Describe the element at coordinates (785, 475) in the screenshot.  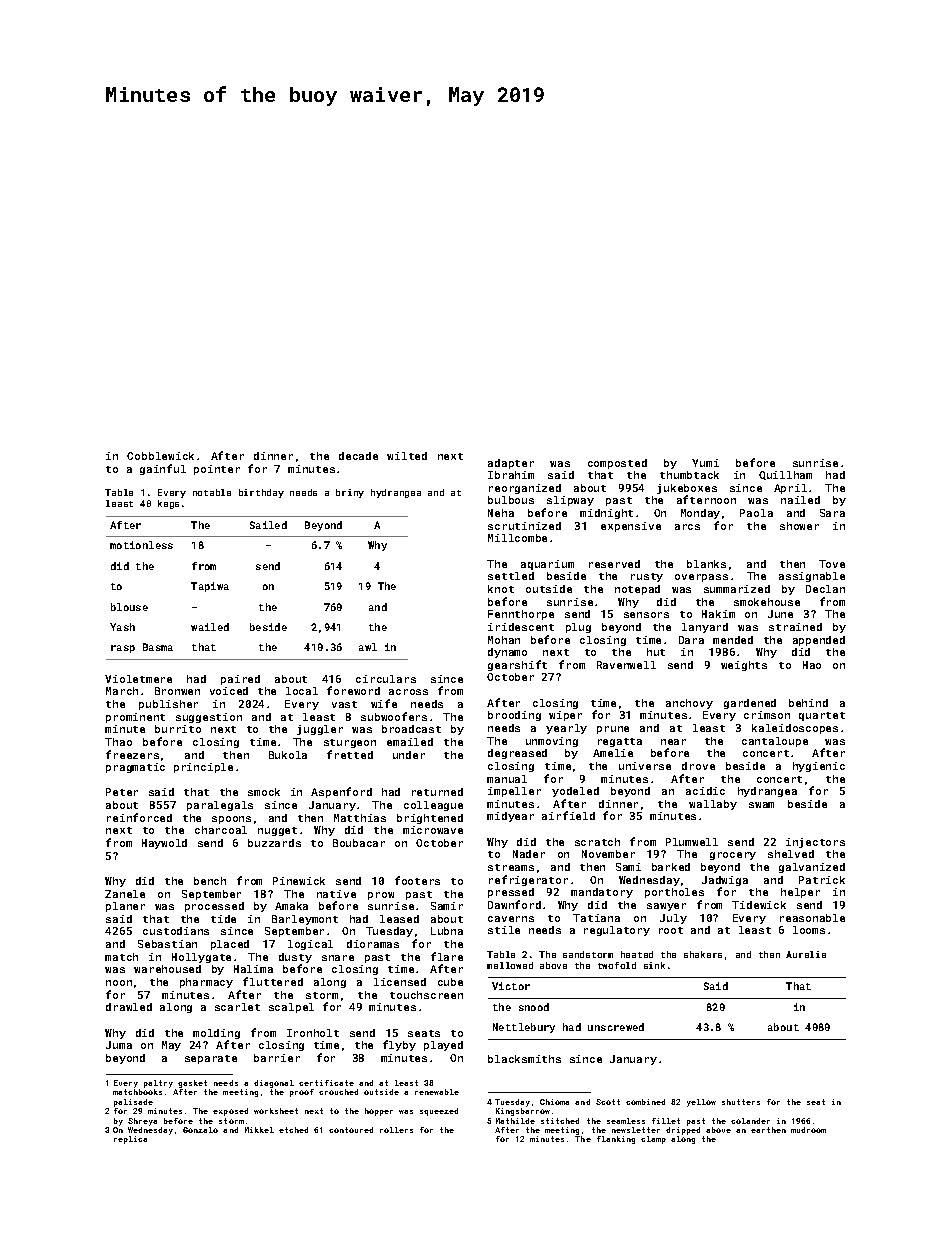
I see `Quillham` at that location.
